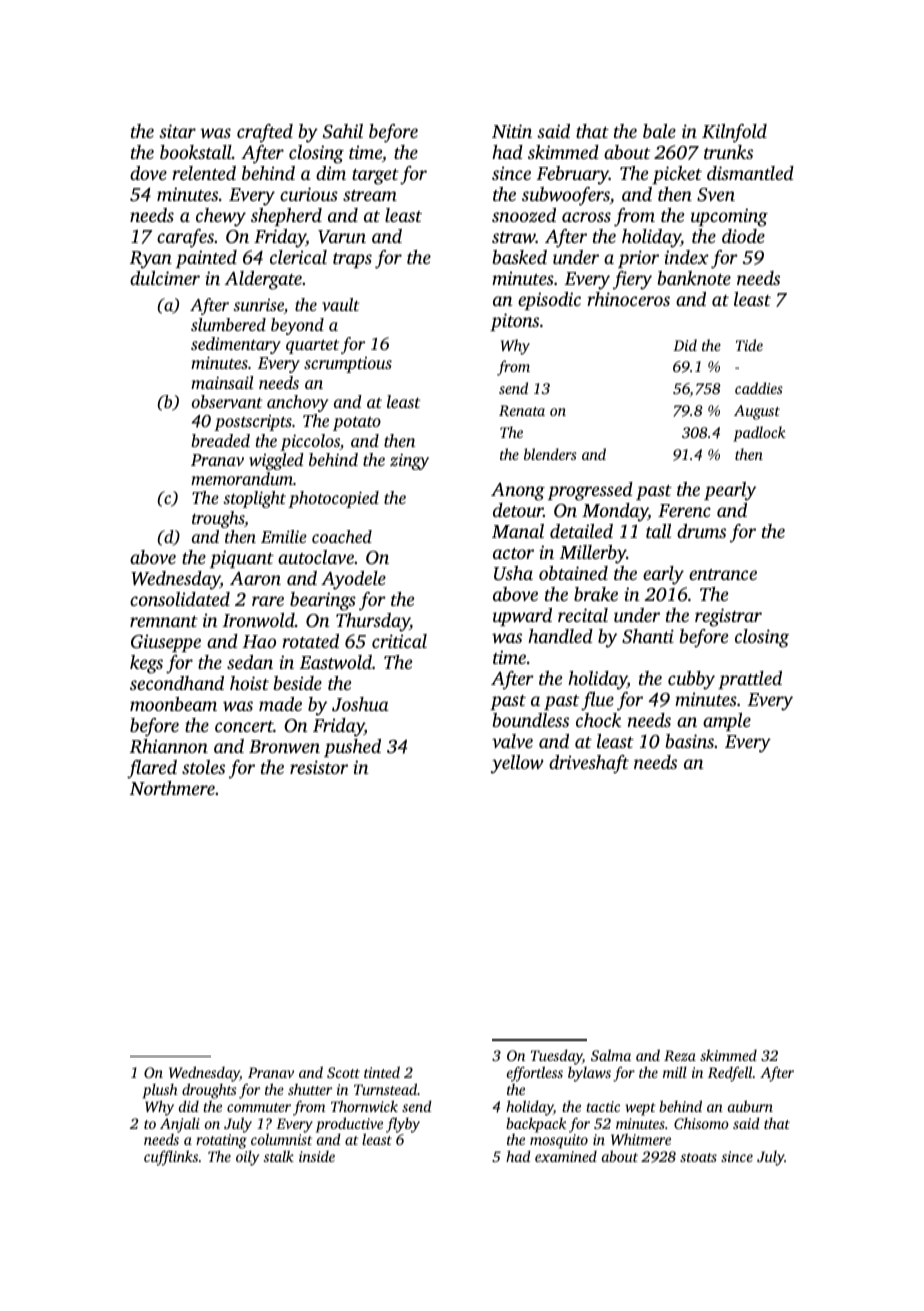 The height and width of the document is (1311, 924). What do you see at coordinates (263, 280) in the document?
I see `Aldergate` at bounding box center [263, 280].
